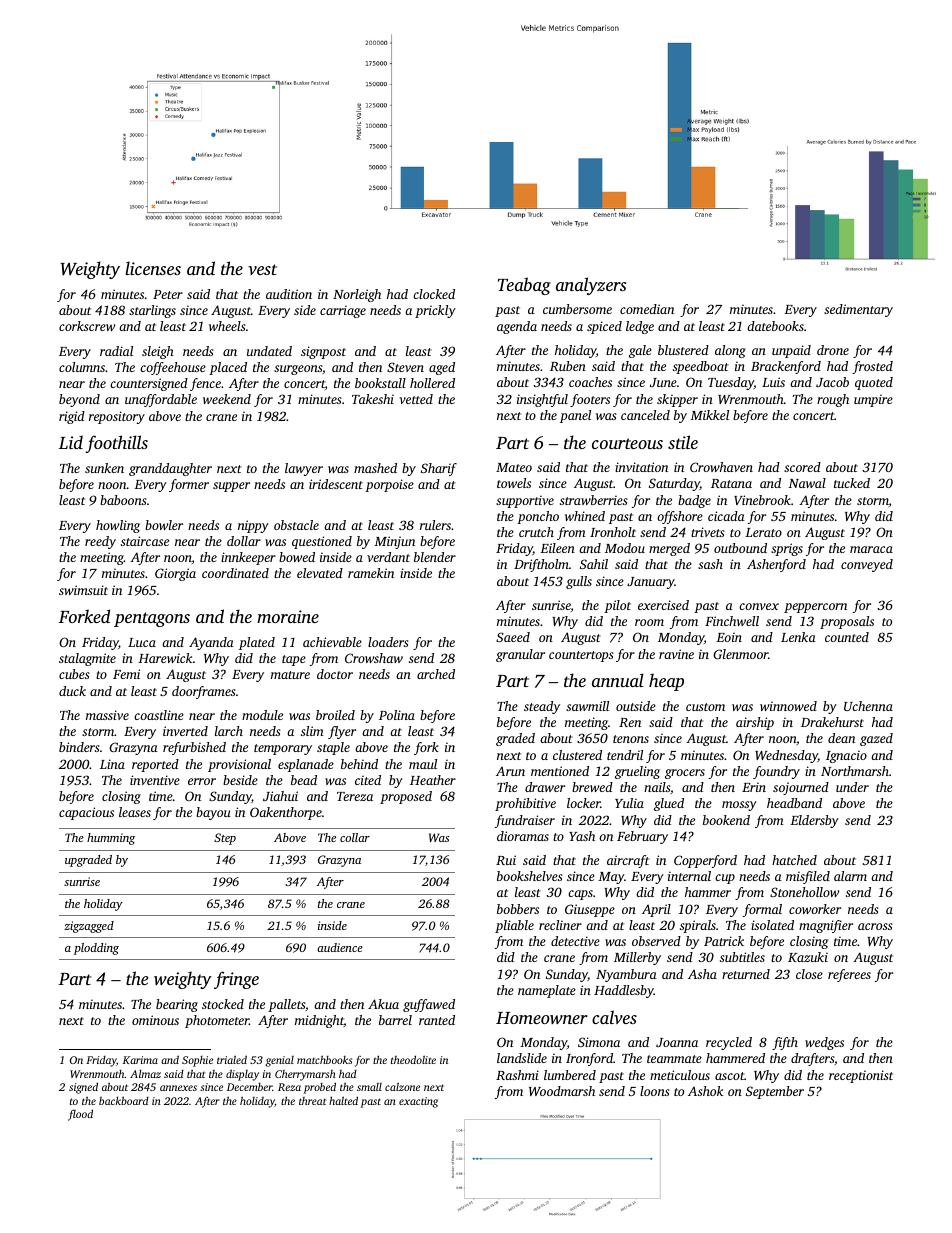  What do you see at coordinates (510, 771) in the document?
I see `Arun` at bounding box center [510, 771].
